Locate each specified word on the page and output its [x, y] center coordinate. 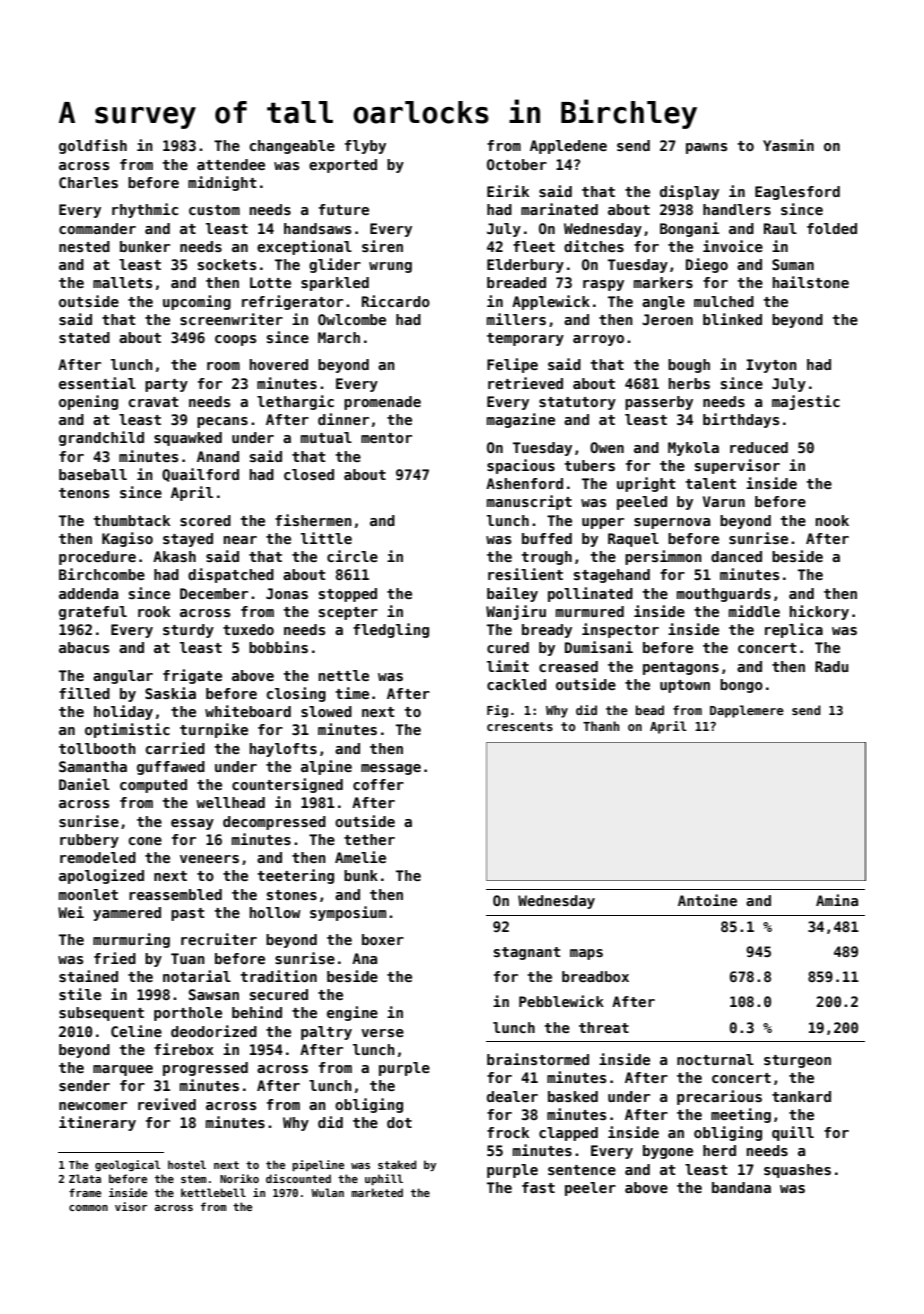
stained [88, 976]
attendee [231, 164]
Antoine [707, 900]
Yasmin [788, 145]
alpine [326, 767]
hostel [187, 1164]
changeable [292, 147]
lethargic [295, 402]
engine [352, 1013]
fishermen [313, 520]
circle [352, 556]
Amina [837, 900]
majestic [806, 402]
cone [145, 841]
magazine [521, 420]
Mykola [693, 449]
